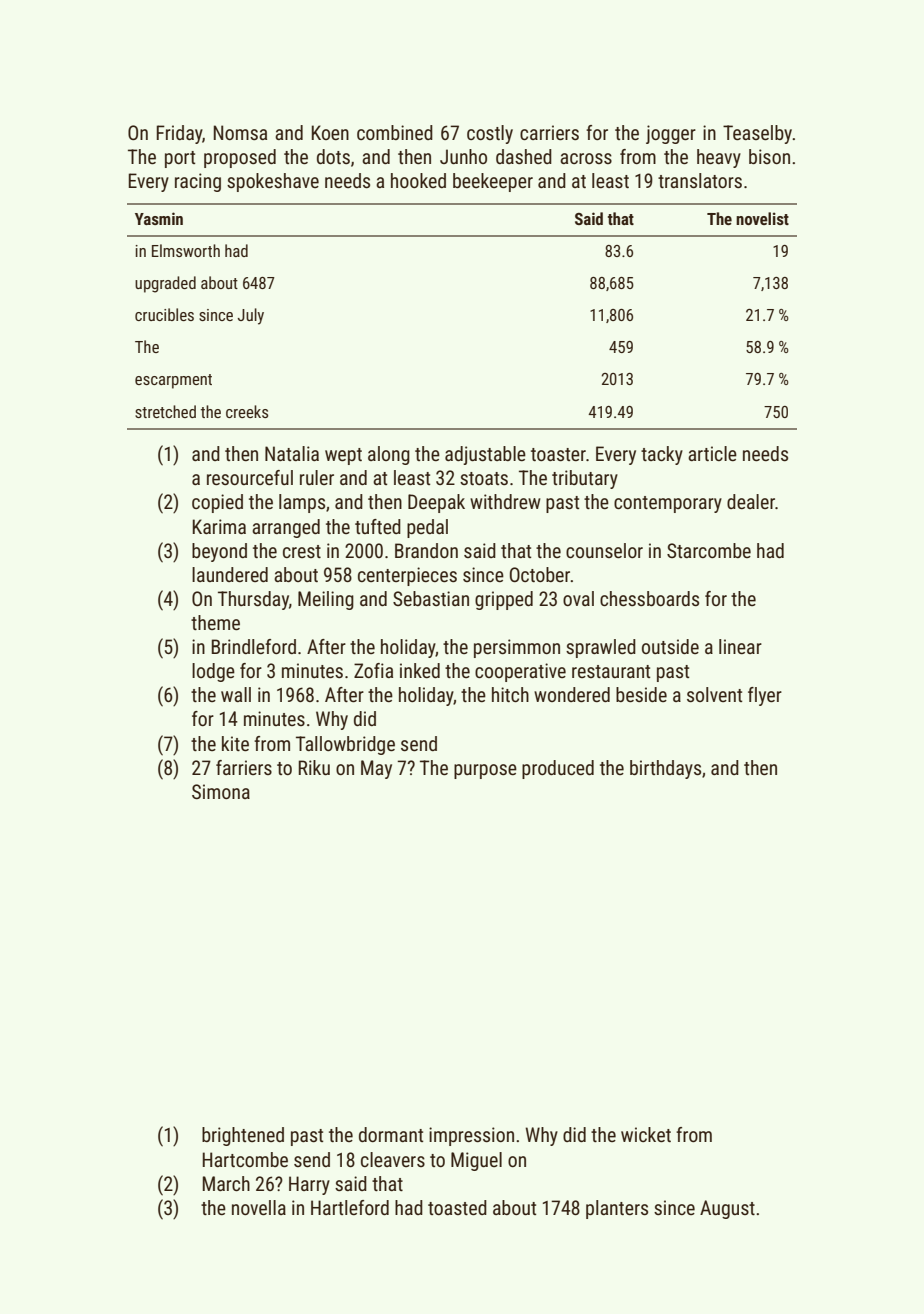 This screenshot has width=924, height=1314. Describe the element at coordinates (391, 1134) in the screenshot. I see `dormant` at that location.
